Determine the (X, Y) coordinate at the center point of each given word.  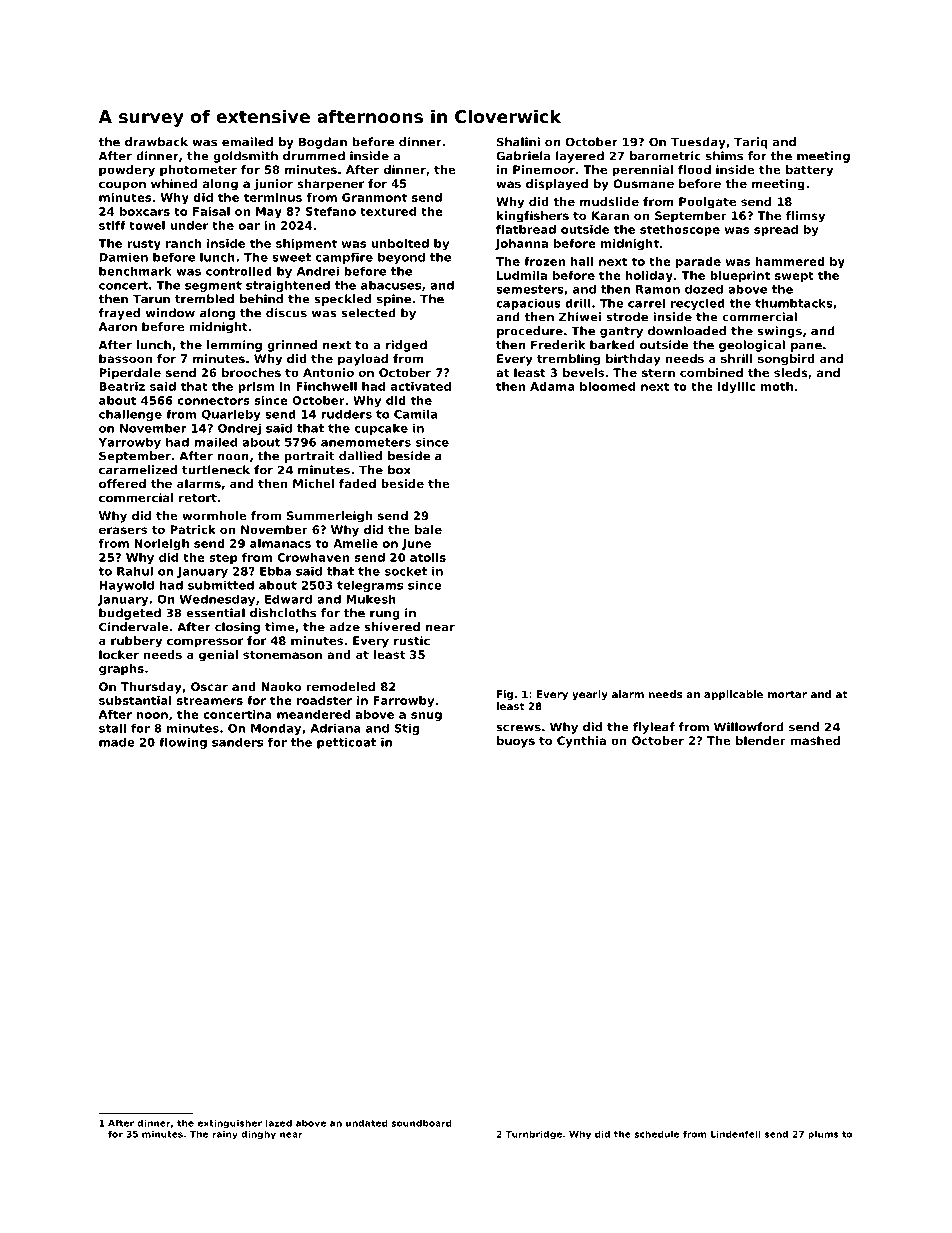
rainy (225, 1134)
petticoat (346, 743)
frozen (544, 261)
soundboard (421, 1123)
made (117, 742)
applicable (733, 695)
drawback (156, 142)
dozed (704, 289)
